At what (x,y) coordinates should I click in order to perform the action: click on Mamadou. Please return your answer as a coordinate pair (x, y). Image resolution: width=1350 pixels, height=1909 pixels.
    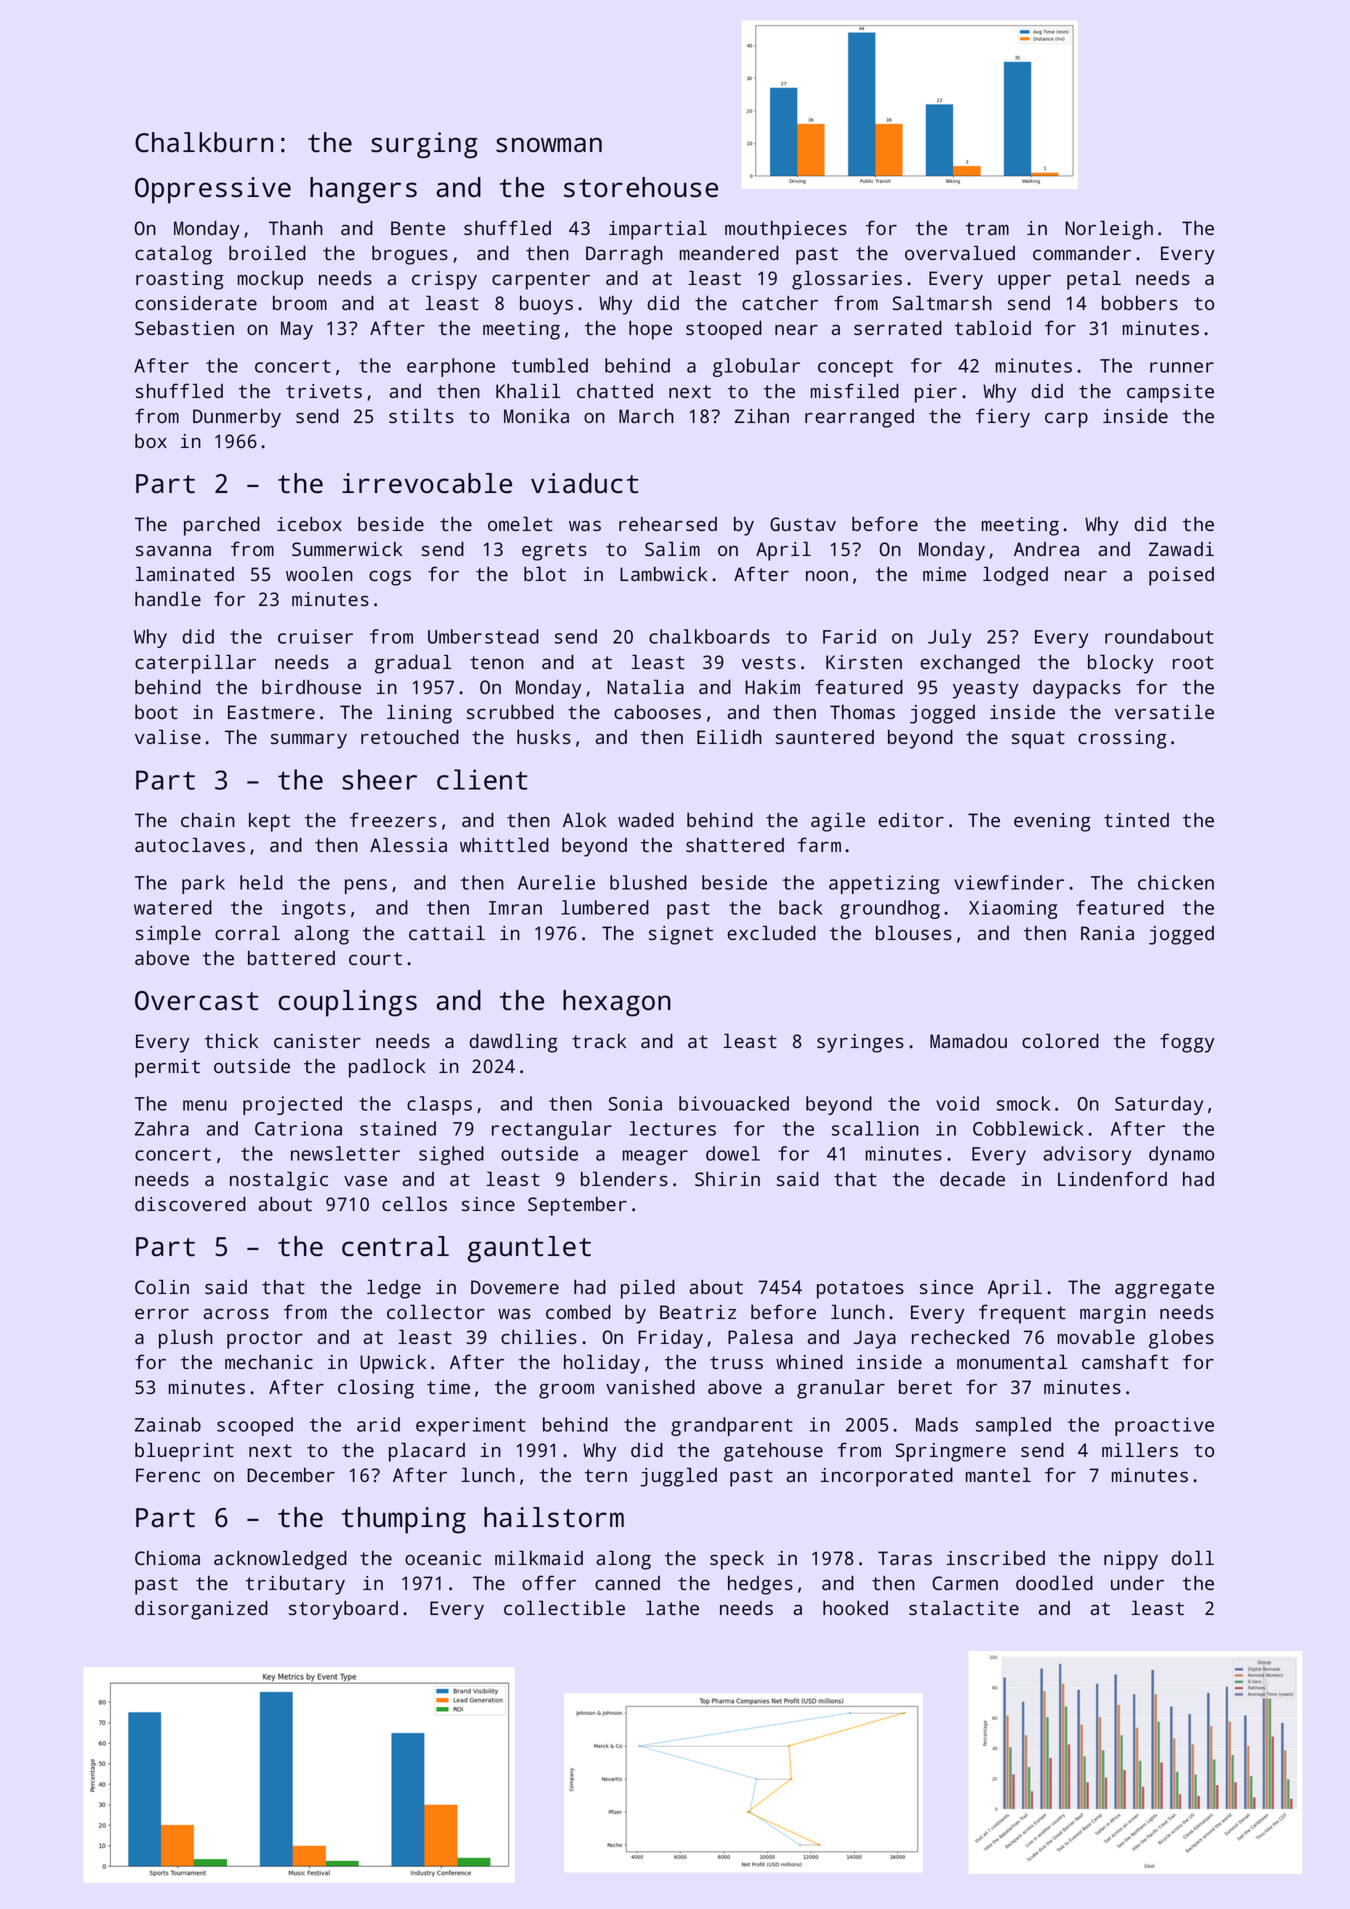
    Looking at the image, I should click on (968, 1040).
